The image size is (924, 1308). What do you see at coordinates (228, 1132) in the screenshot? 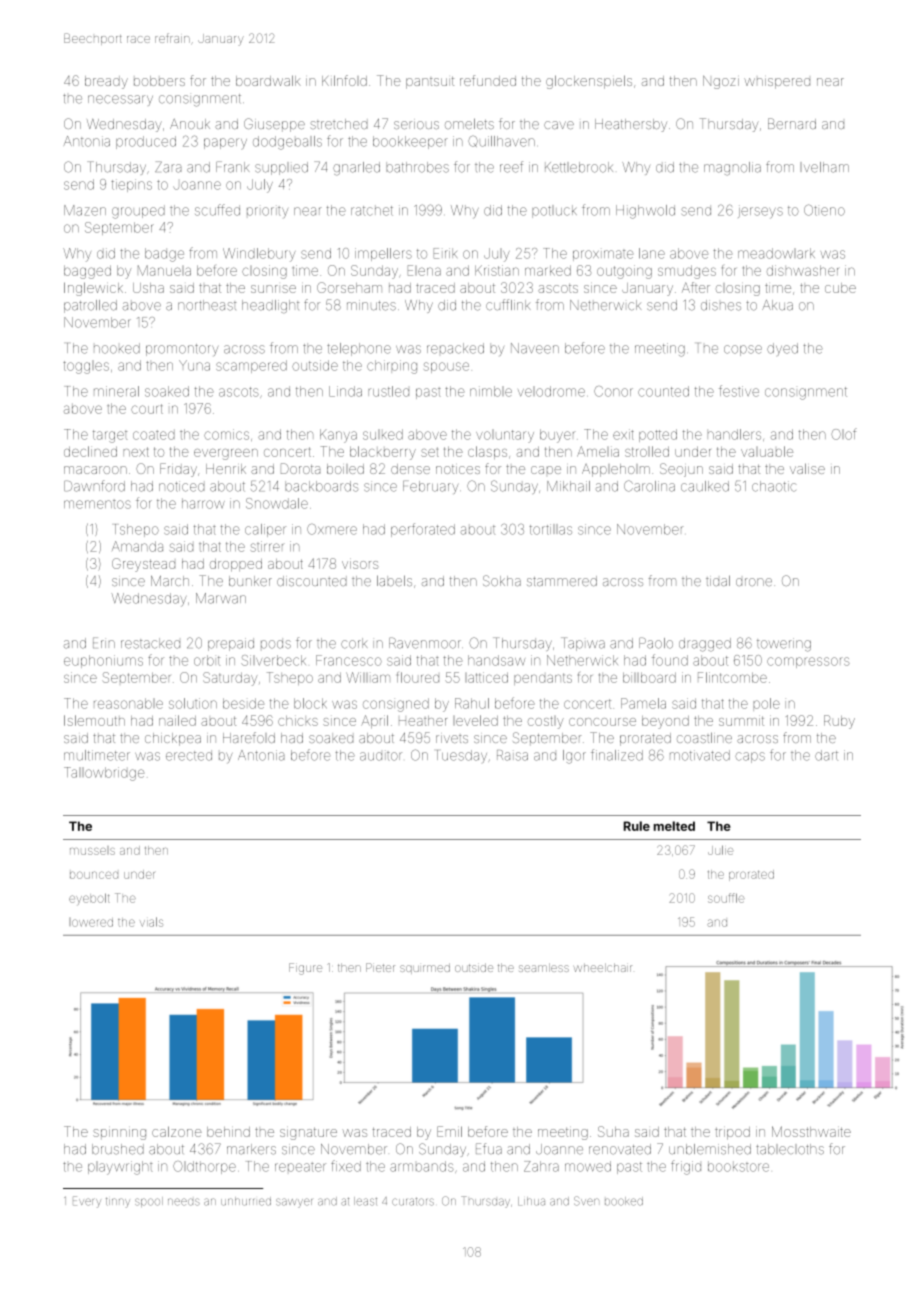
I see `behind` at bounding box center [228, 1132].
